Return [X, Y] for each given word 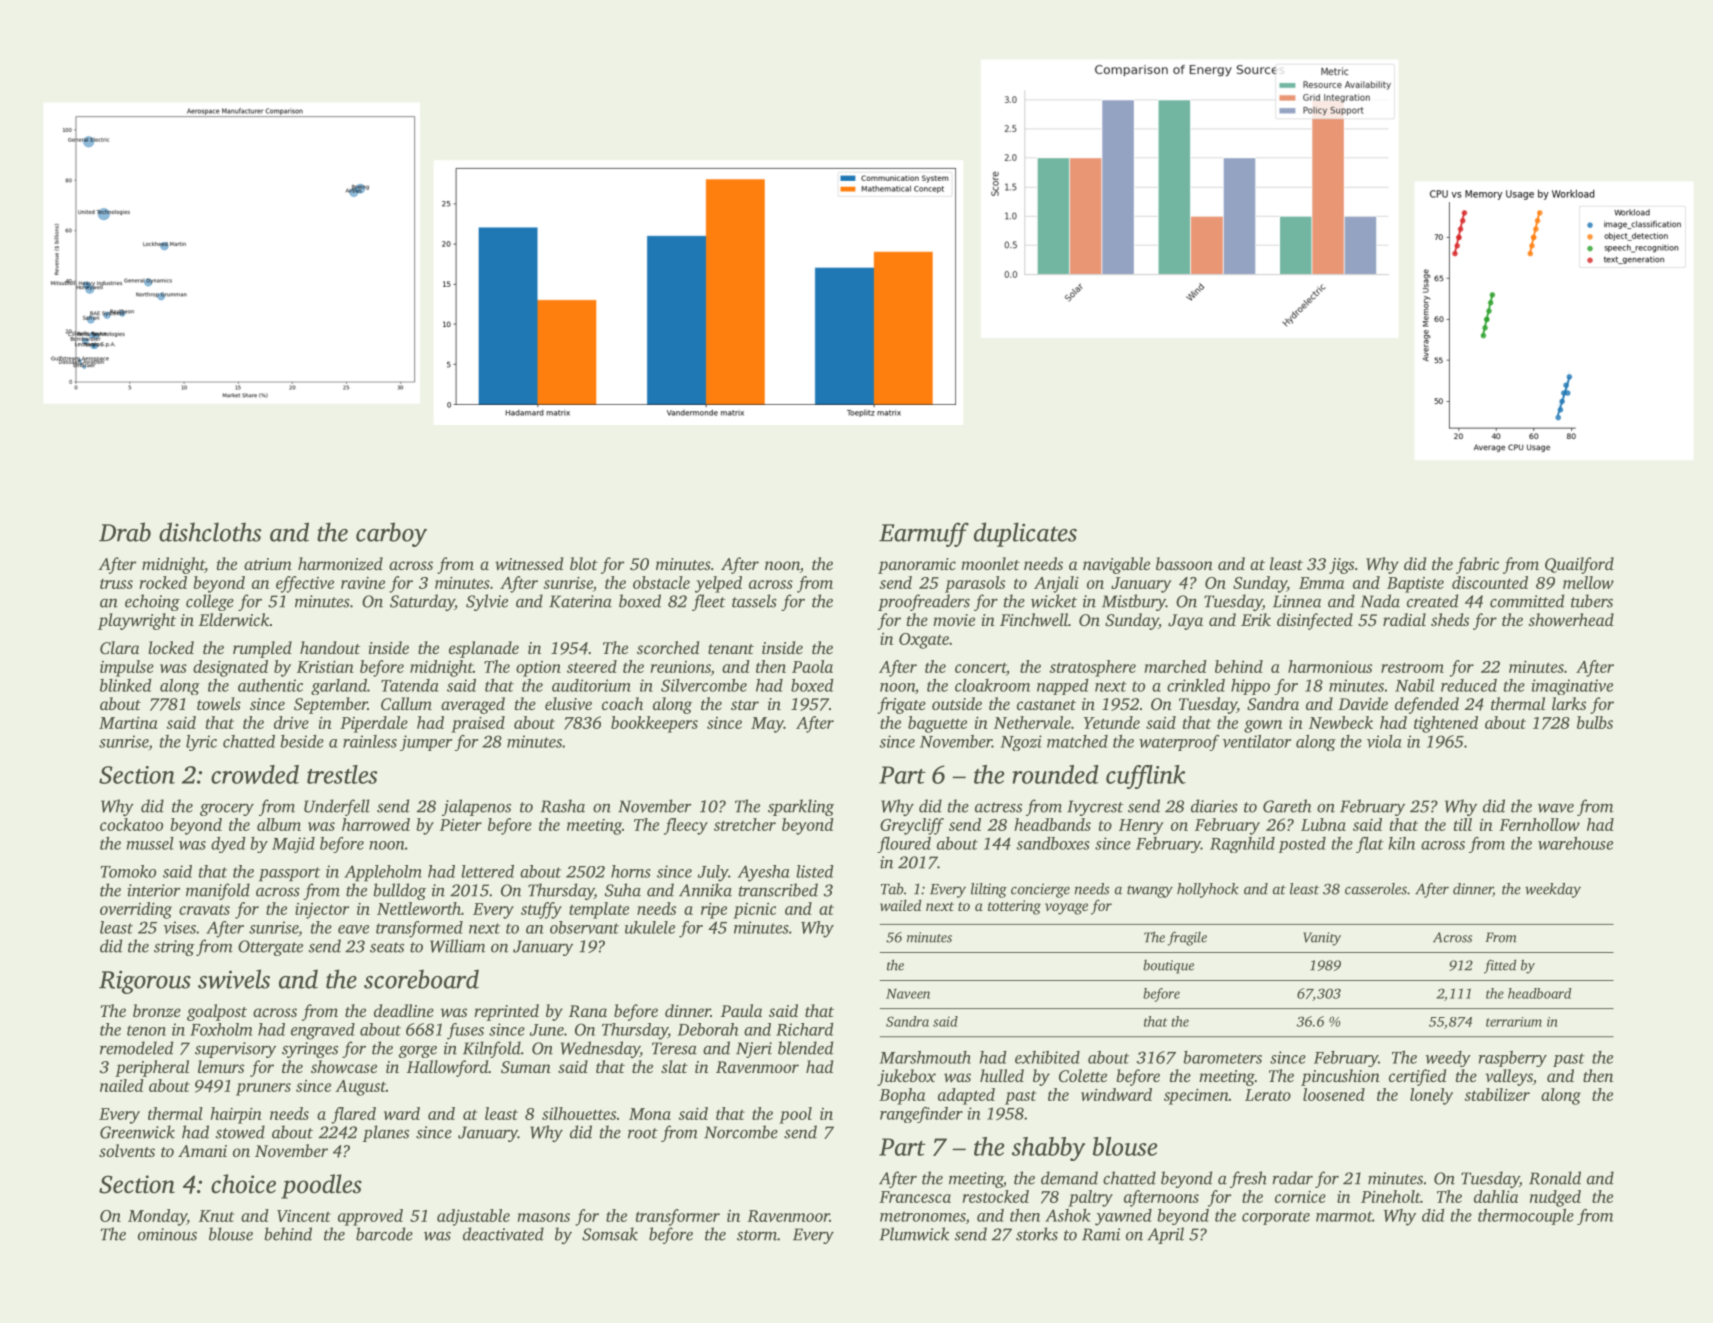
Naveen [908, 994]
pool [795, 1115]
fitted [1500, 966]
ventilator [1256, 741]
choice [243, 1184]
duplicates [1025, 534]
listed [815, 871]
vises [179, 927]
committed [1527, 601]
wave [1556, 808]
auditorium [591, 685]
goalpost [217, 1012]
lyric [201, 743]
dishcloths [210, 532]
